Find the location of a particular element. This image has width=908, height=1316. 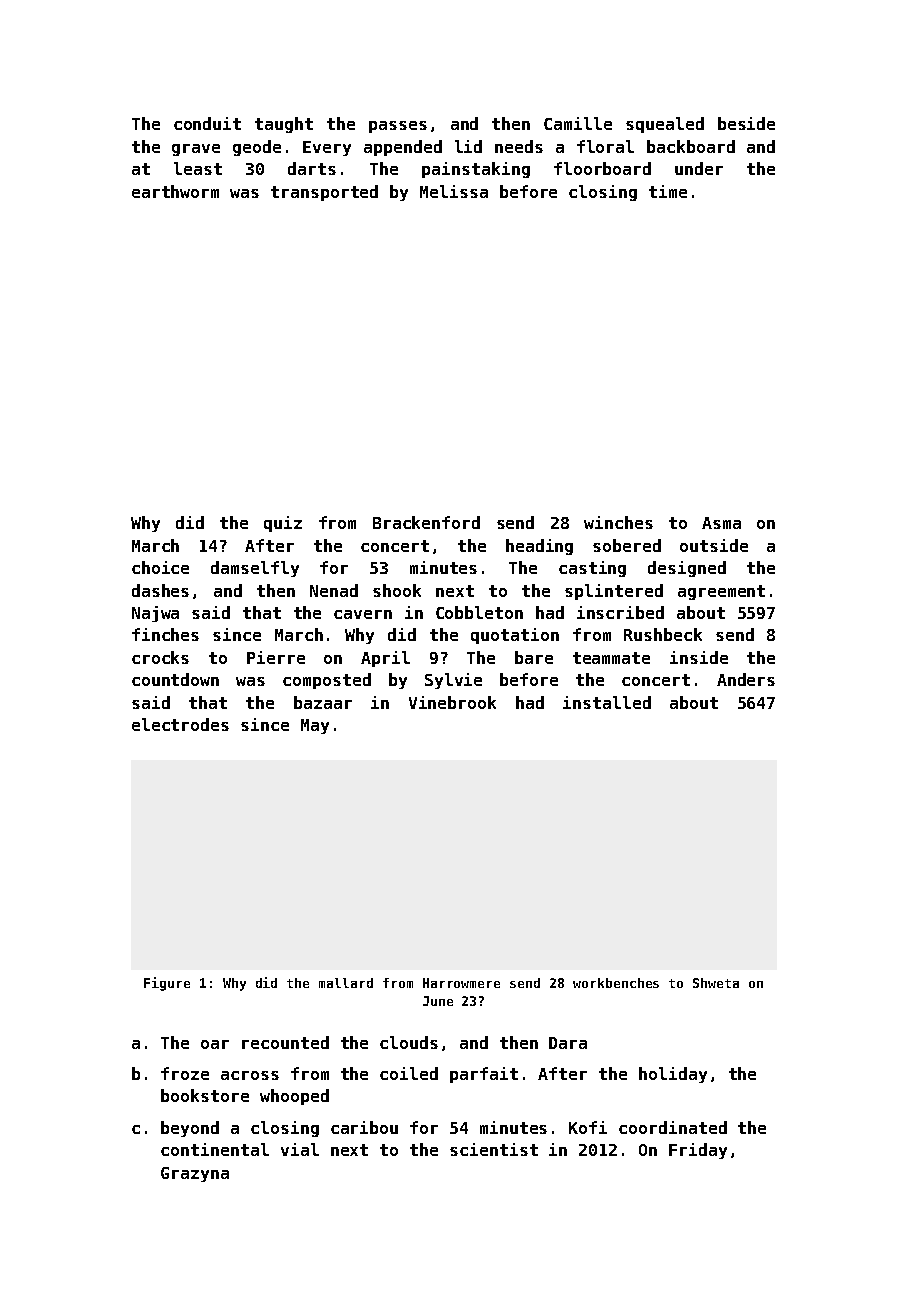

Melissa is located at coordinates (454, 191).
